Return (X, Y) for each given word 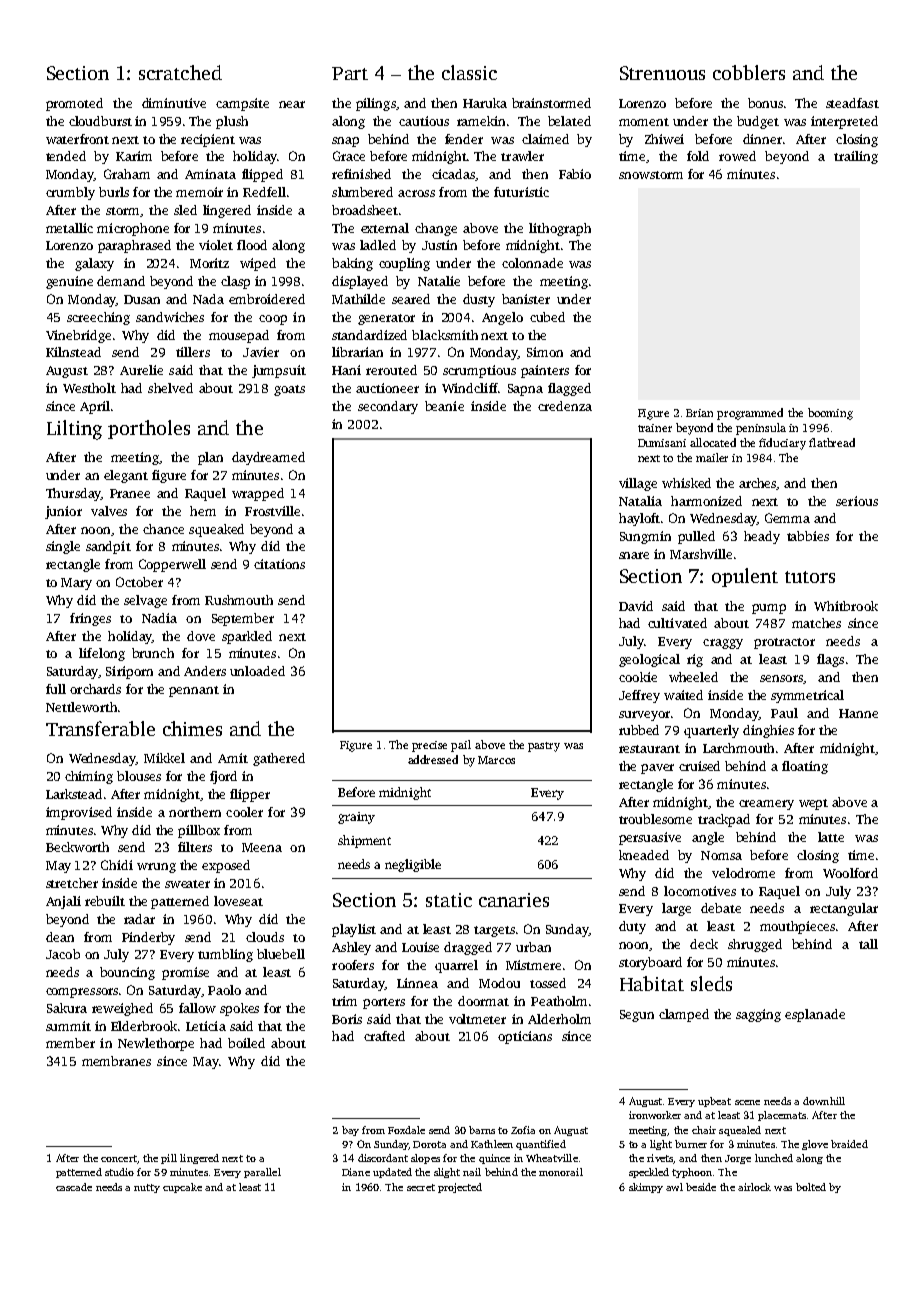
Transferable (100, 728)
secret (421, 1187)
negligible (413, 865)
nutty (147, 1188)
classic (469, 72)
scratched (180, 72)
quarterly (711, 731)
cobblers (749, 72)
